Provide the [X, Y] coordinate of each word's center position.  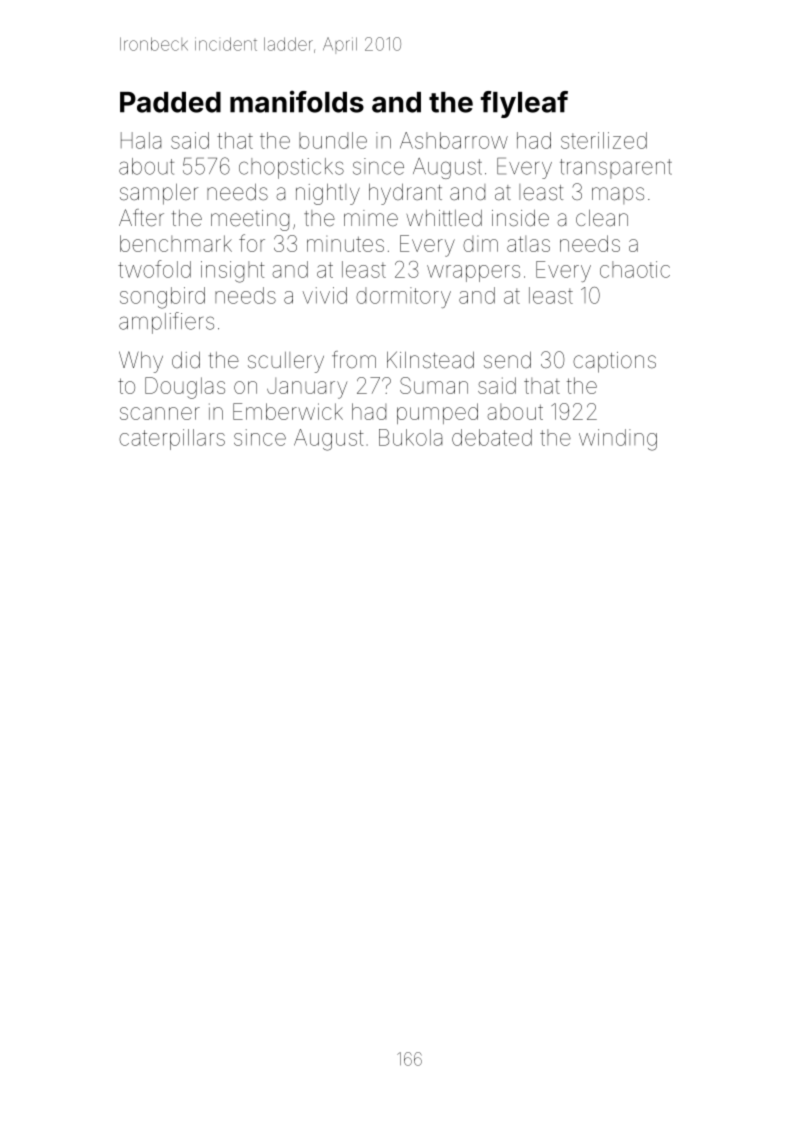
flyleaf [524, 104]
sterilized [604, 140]
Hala [141, 140]
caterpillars [172, 439]
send [507, 360]
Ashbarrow [454, 140]
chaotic [635, 269]
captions [614, 362]
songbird [162, 298]
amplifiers [166, 323]
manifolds [297, 101]
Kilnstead [430, 360]
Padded [170, 102]
